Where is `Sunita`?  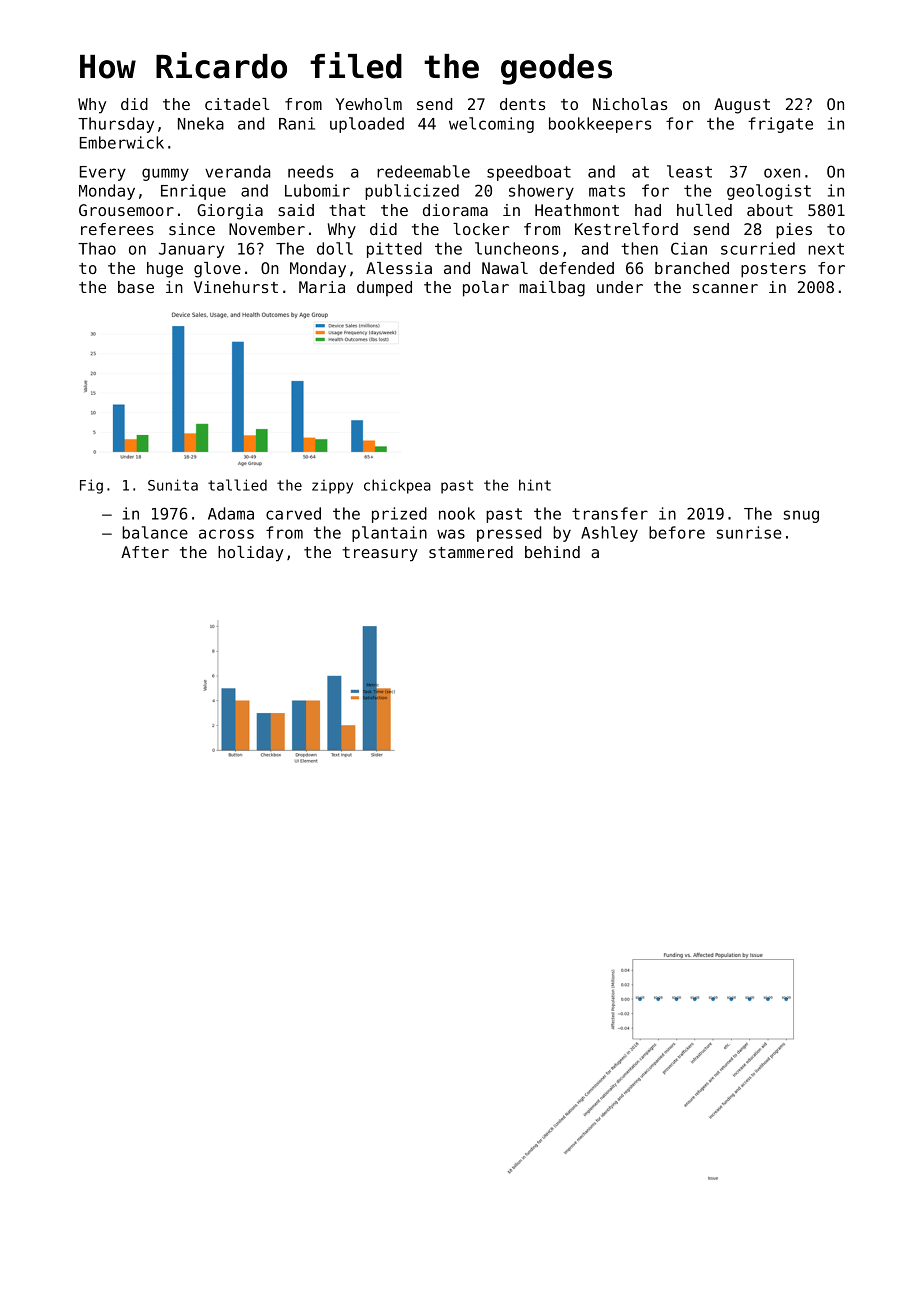 Sunita is located at coordinates (173, 485).
